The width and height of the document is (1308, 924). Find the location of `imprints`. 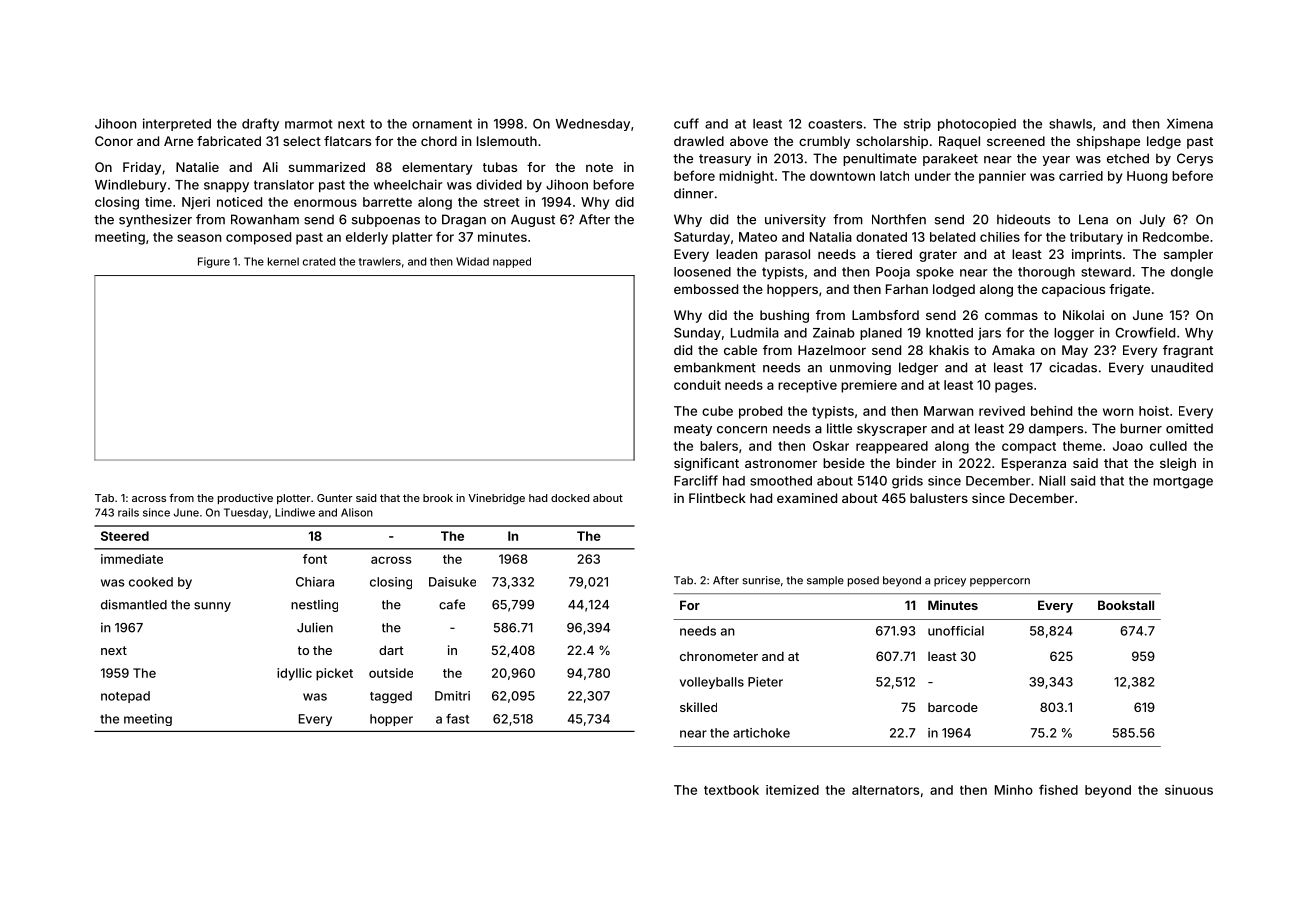

imprints is located at coordinates (1097, 255).
